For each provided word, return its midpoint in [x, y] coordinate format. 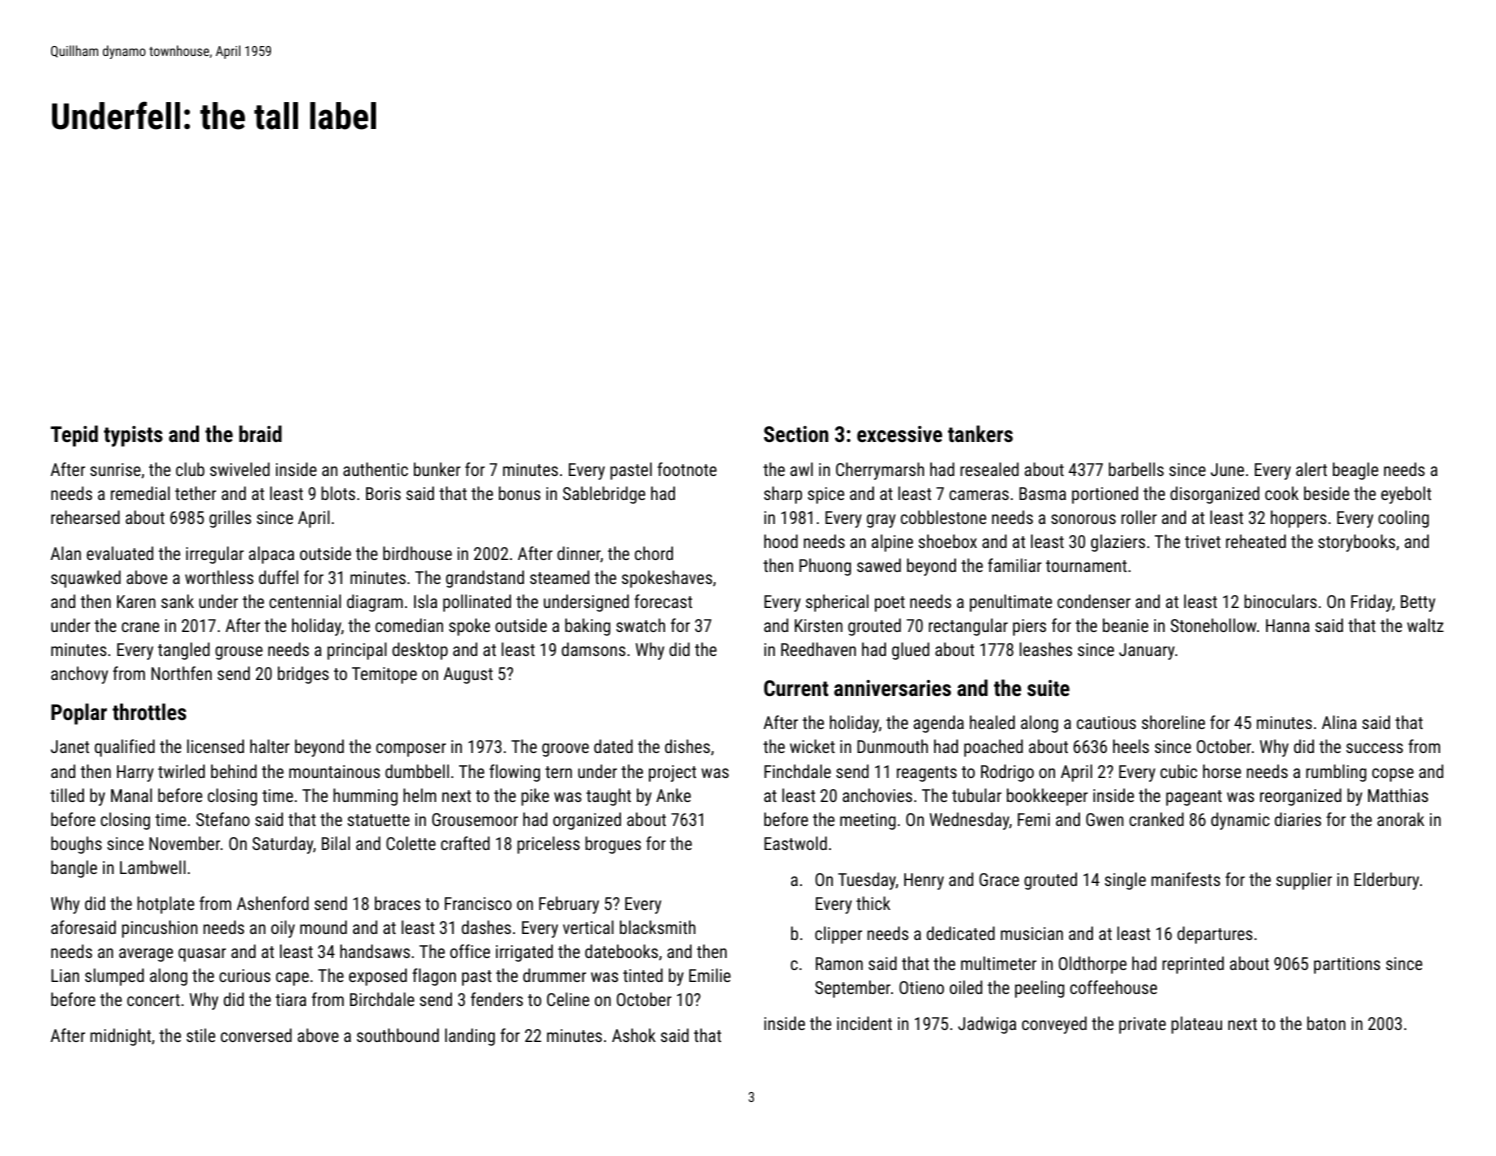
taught [608, 797]
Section [796, 434]
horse [1222, 771]
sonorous [1083, 519]
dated [613, 746]
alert [1311, 469]
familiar [1015, 565]
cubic [1178, 771]
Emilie [710, 975]
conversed [256, 1035]
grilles [230, 519]
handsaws [375, 951]
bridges [303, 675]
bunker [437, 469]
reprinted [1193, 965]
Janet [70, 746]
